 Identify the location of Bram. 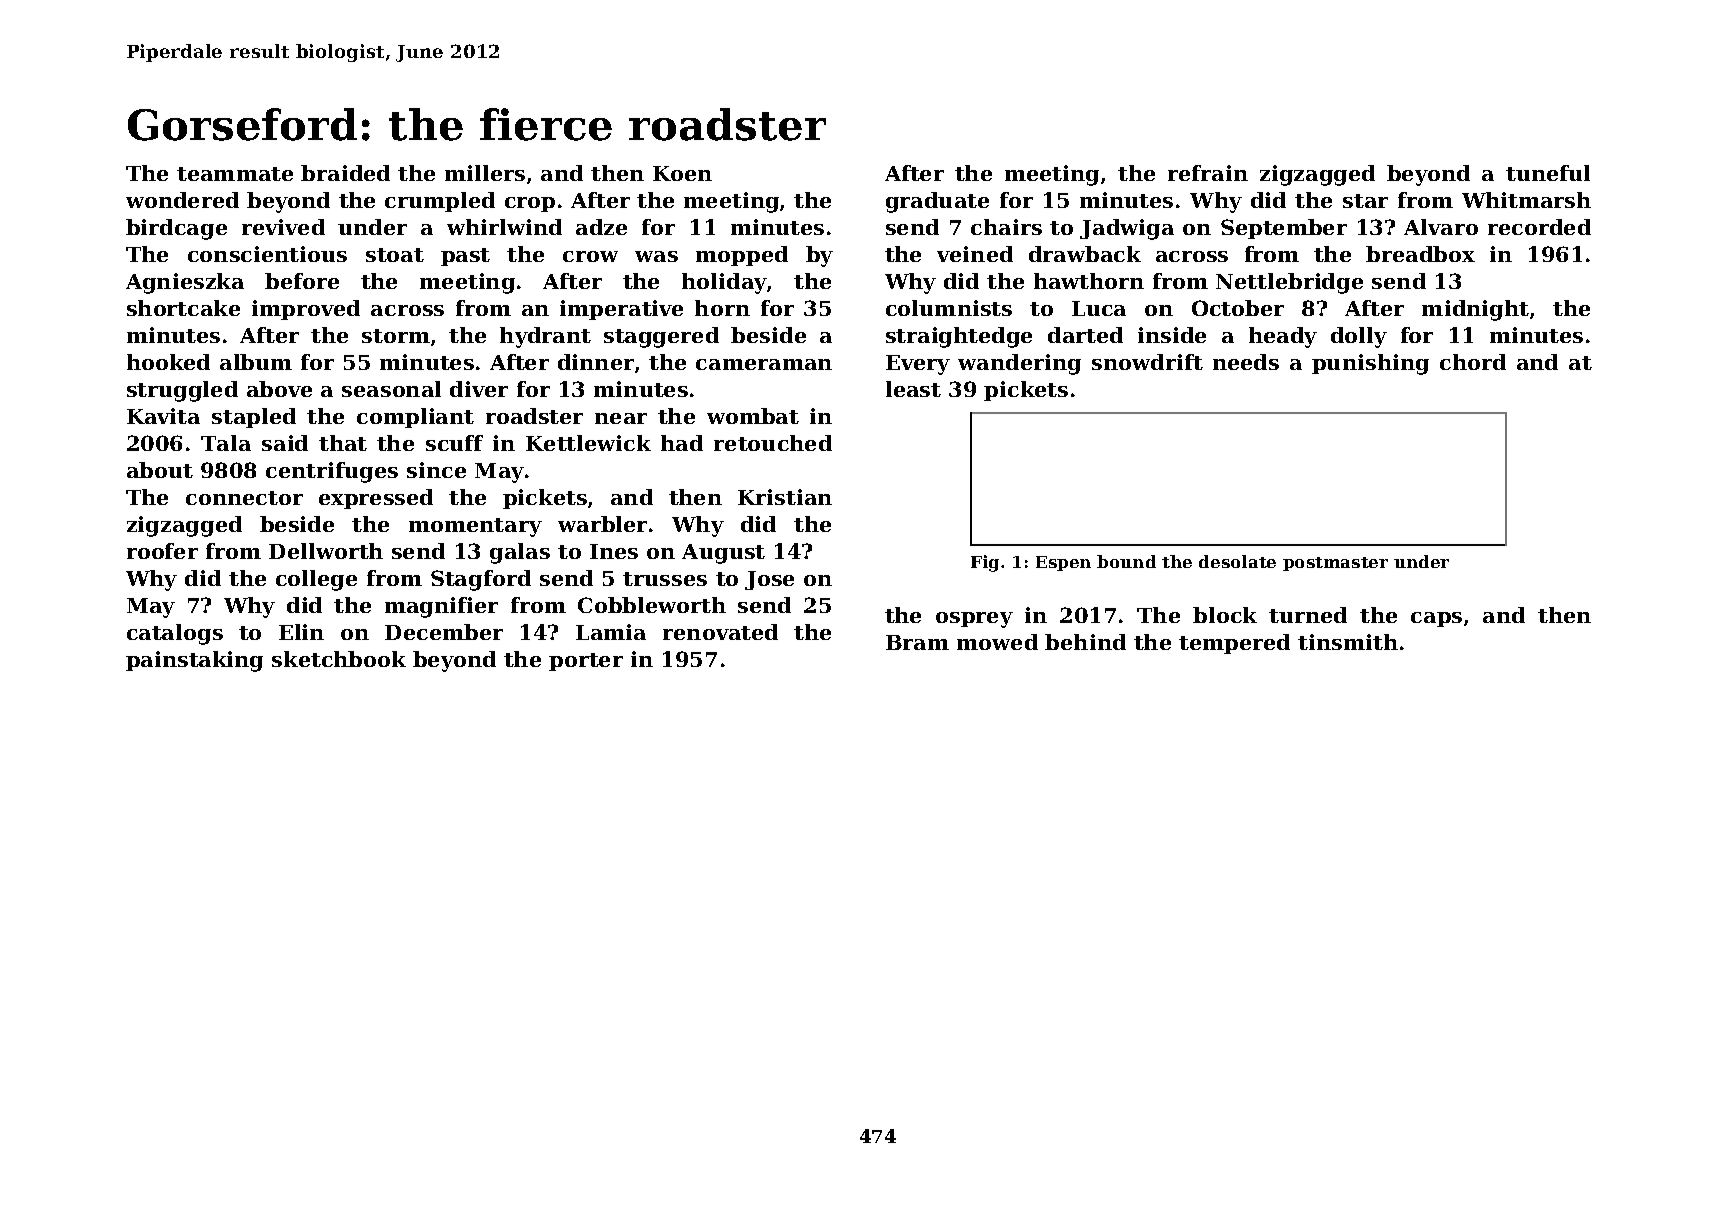
(917, 642).
